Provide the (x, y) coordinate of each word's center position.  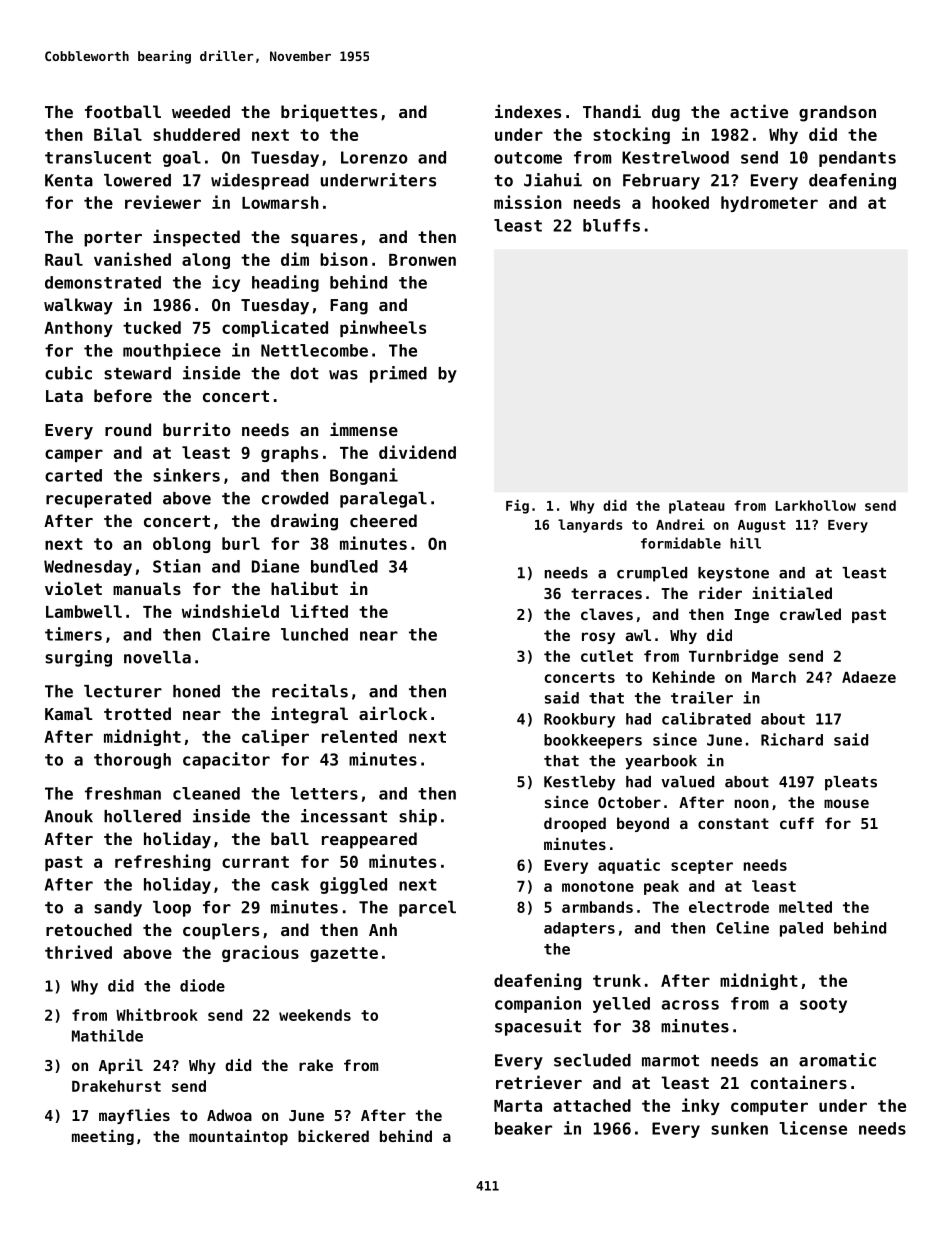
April (121, 1066)
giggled (353, 885)
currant (255, 862)
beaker (523, 1128)
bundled (344, 566)
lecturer (123, 691)
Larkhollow (815, 505)
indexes (528, 111)
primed (398, 374)
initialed (792, 593)
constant (733, 823)
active (759, 111)
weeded (201, 111)
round (128, 429)
